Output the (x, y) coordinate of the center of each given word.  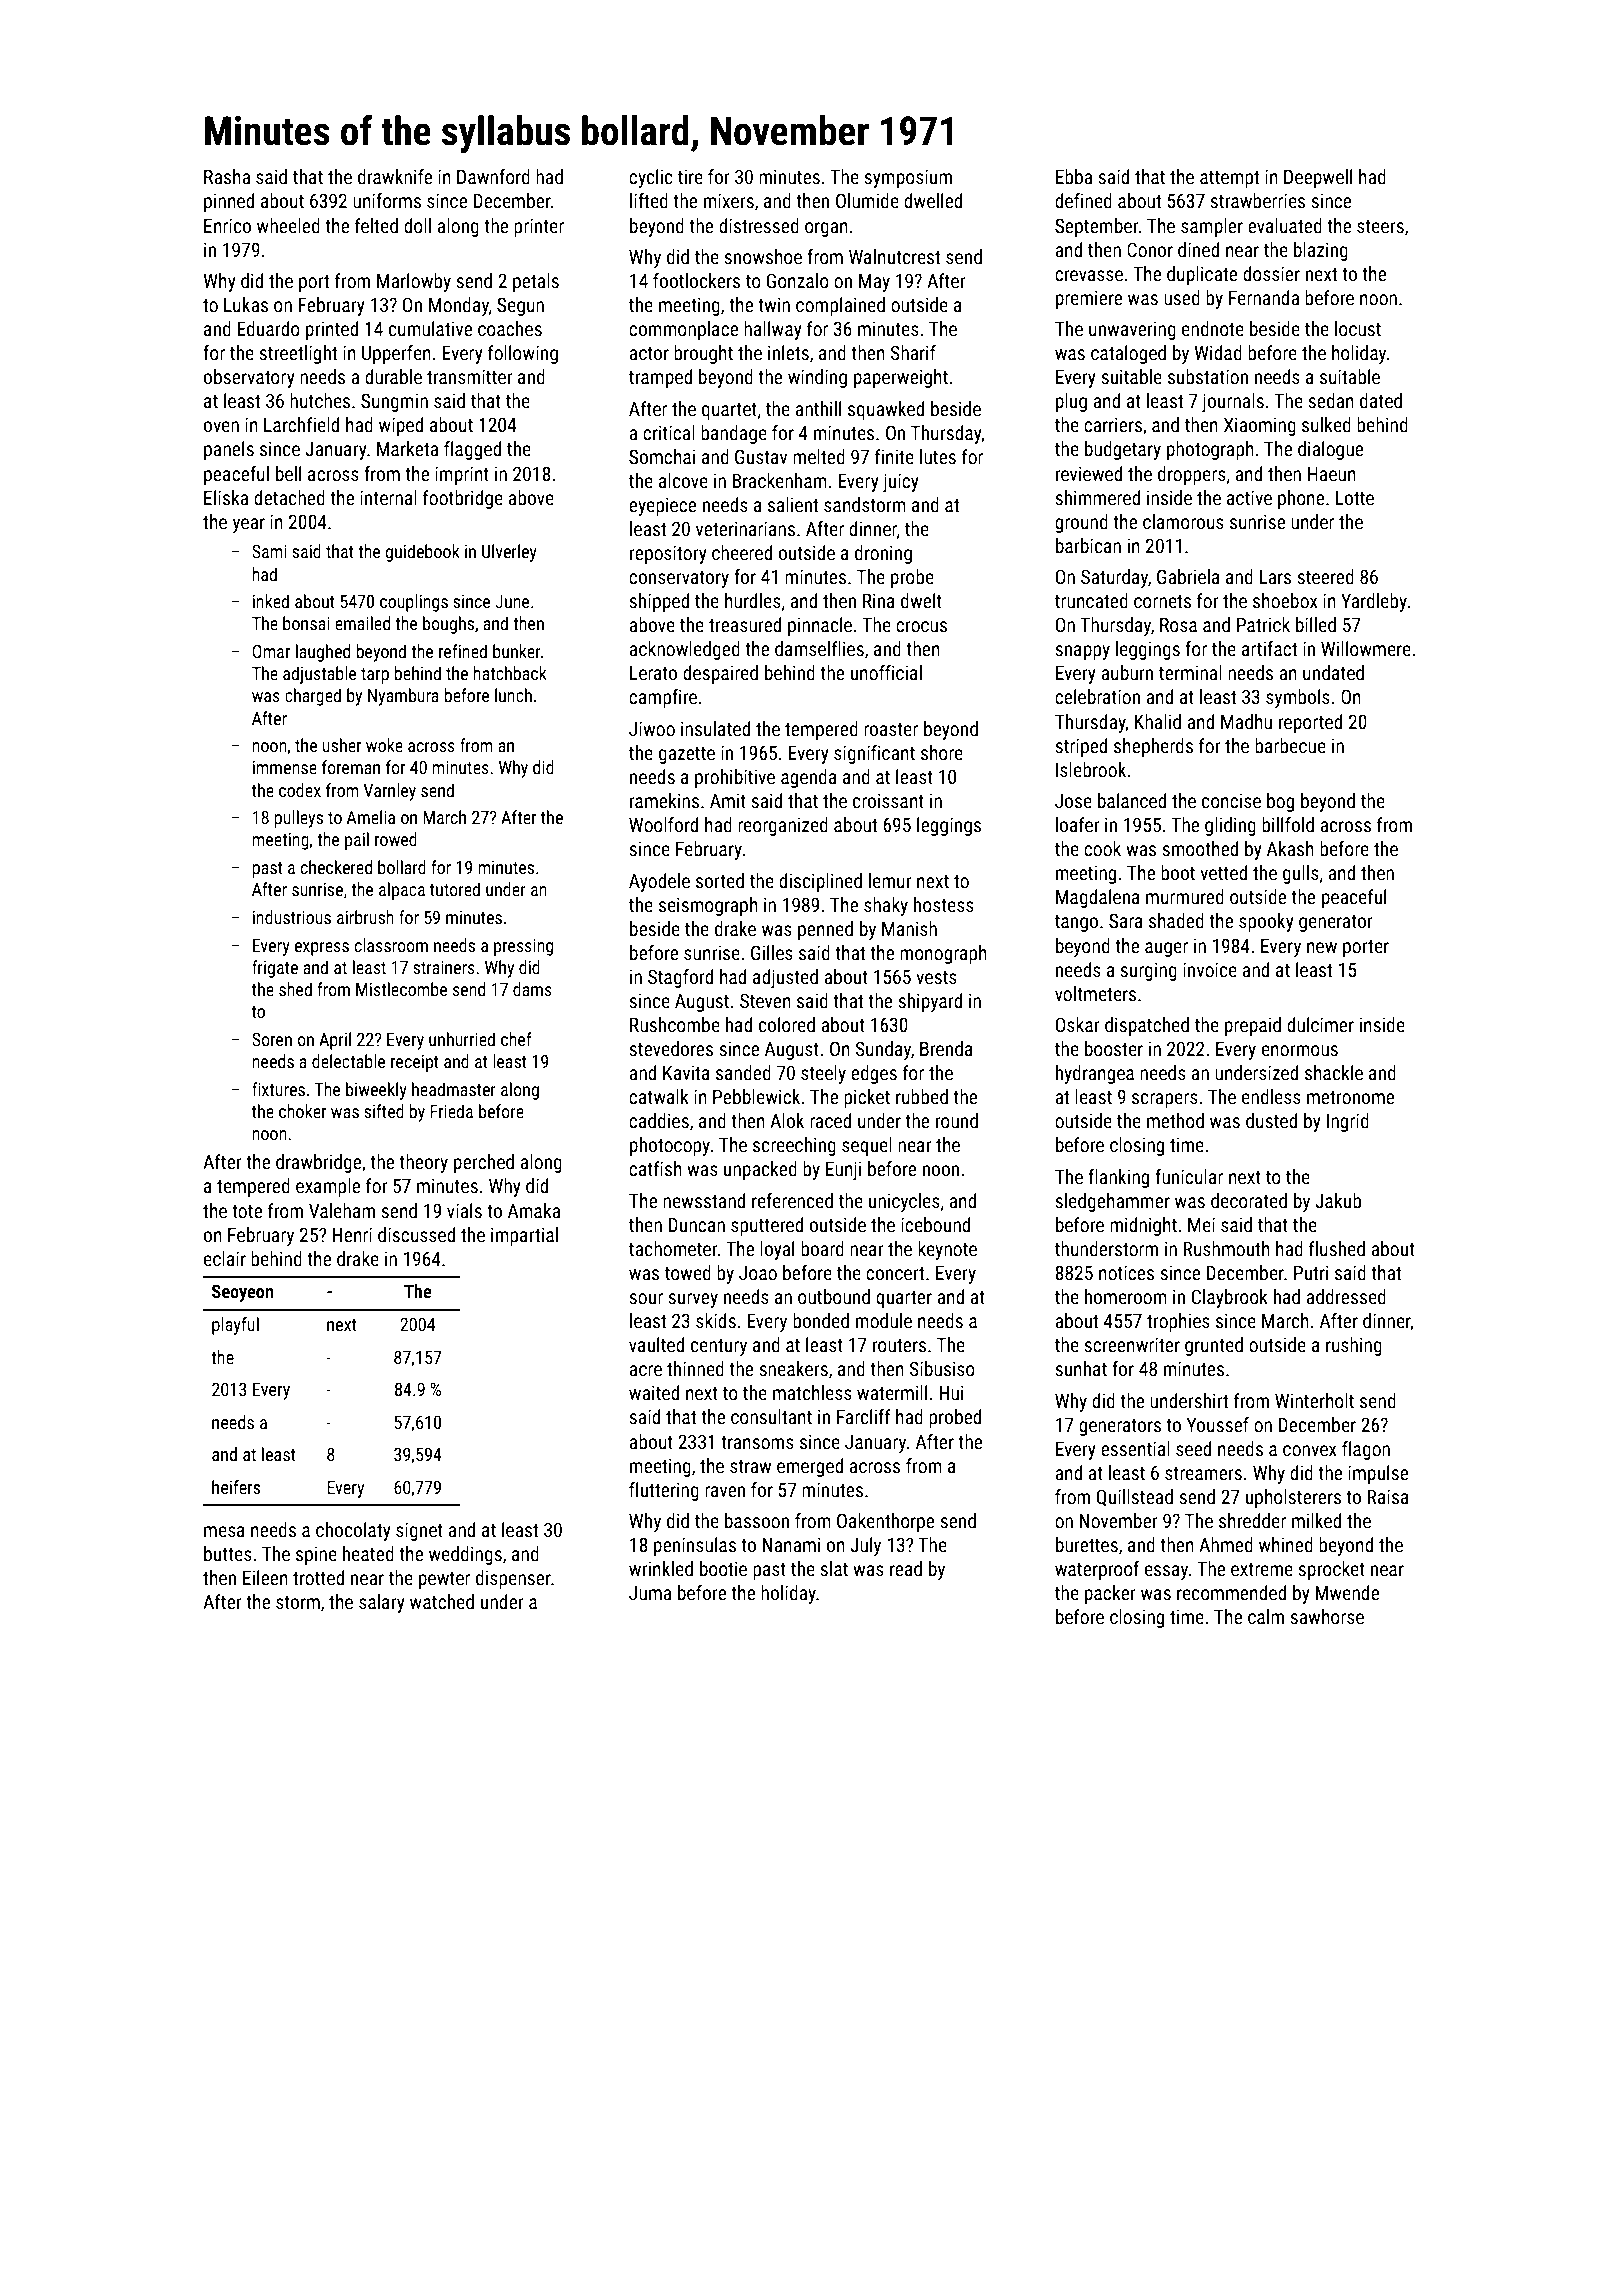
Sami (269, 551)
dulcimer (1320, 1024)
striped (1081, 747)
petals (536, 282)
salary (382, 1603)
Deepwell (1318, 178)
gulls (1301, 874)
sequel (867, 1146)
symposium (908, 178)
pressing (523, 947)
